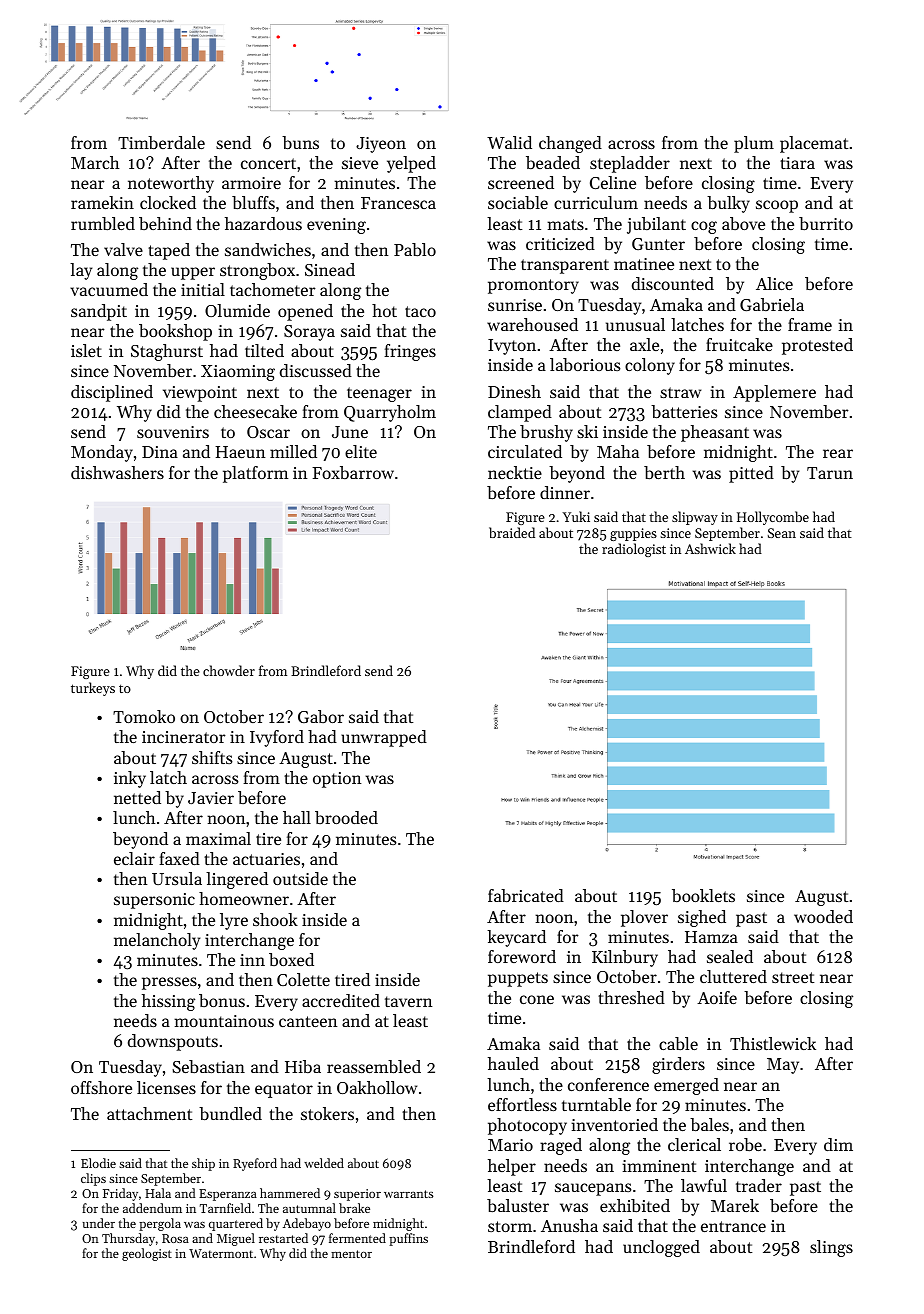 Image resolution: width=924 pixels, height=1314 pixels. What do you see at coordinates (702, 918) in the screenshot?
I see `sighed` at bounding box center [702, 918].
